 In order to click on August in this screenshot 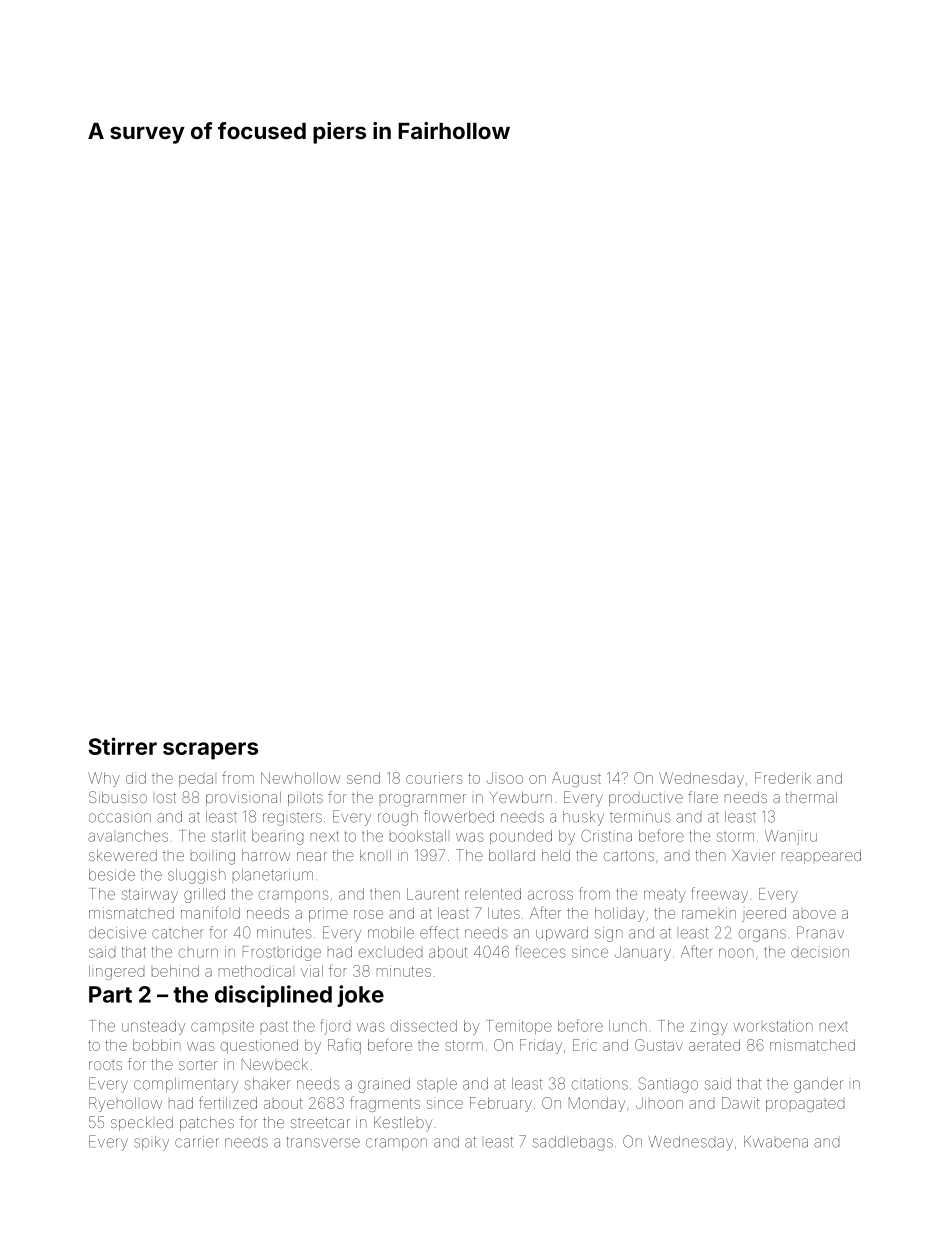, I will do `click(576, 779)`.
